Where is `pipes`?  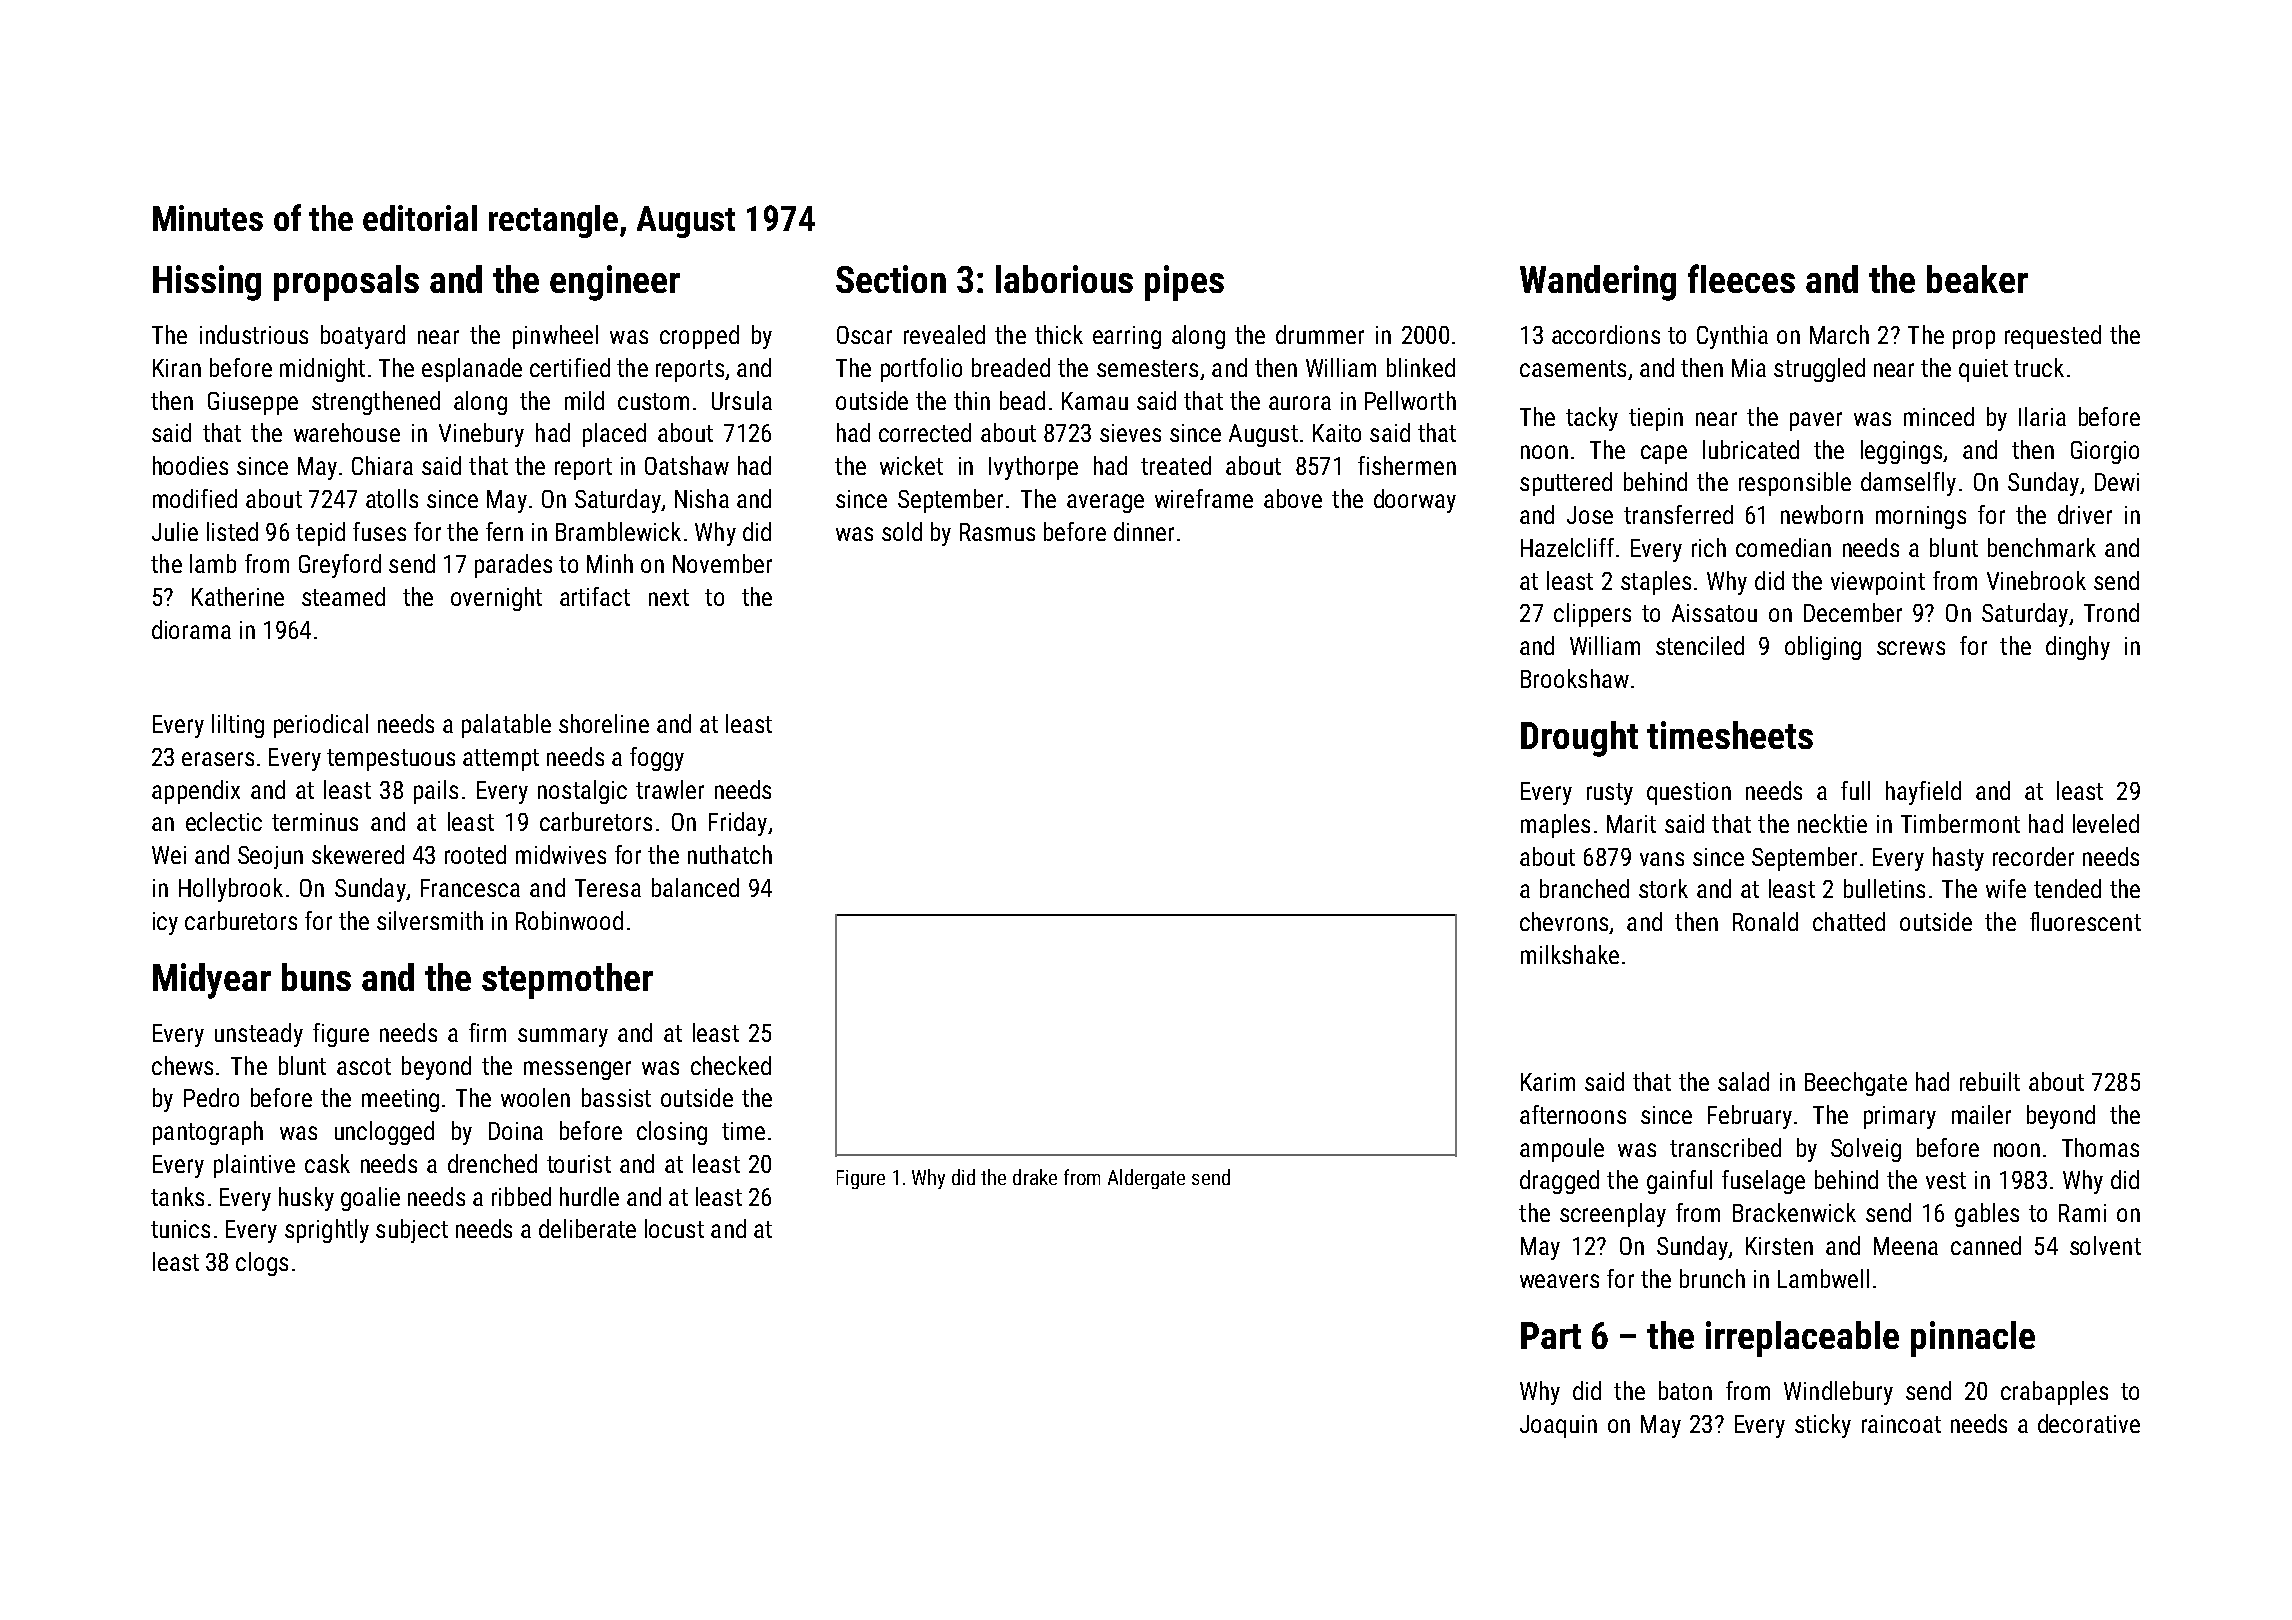
pipes is located at coordinates (1184, 283).
